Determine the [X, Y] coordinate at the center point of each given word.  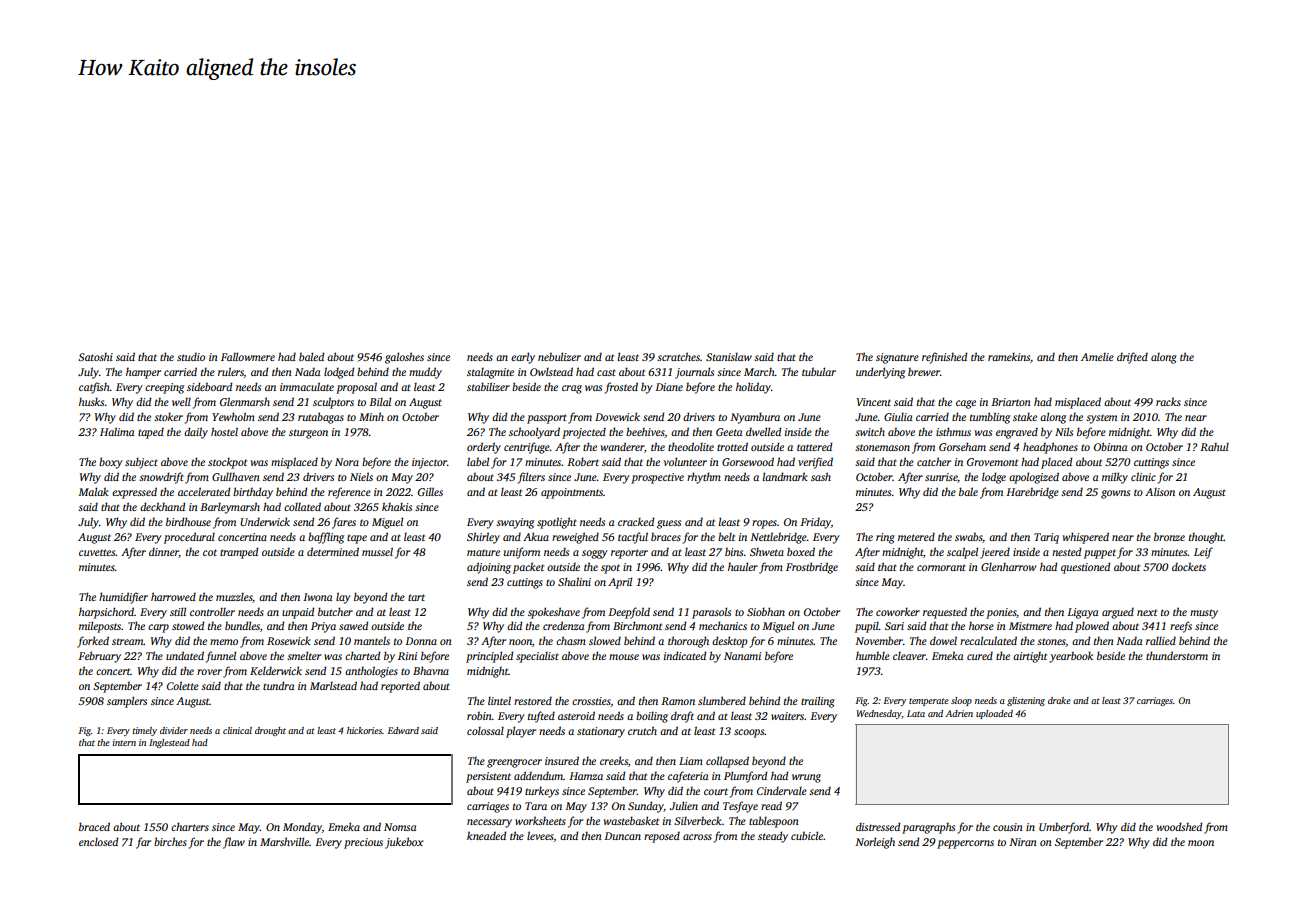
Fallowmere [248, 356]
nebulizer [559, 356]
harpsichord [106, 613]
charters [190, 826]
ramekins [1009, 356]
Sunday [646, 807]
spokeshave [554, 613]
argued [1118, 613]
